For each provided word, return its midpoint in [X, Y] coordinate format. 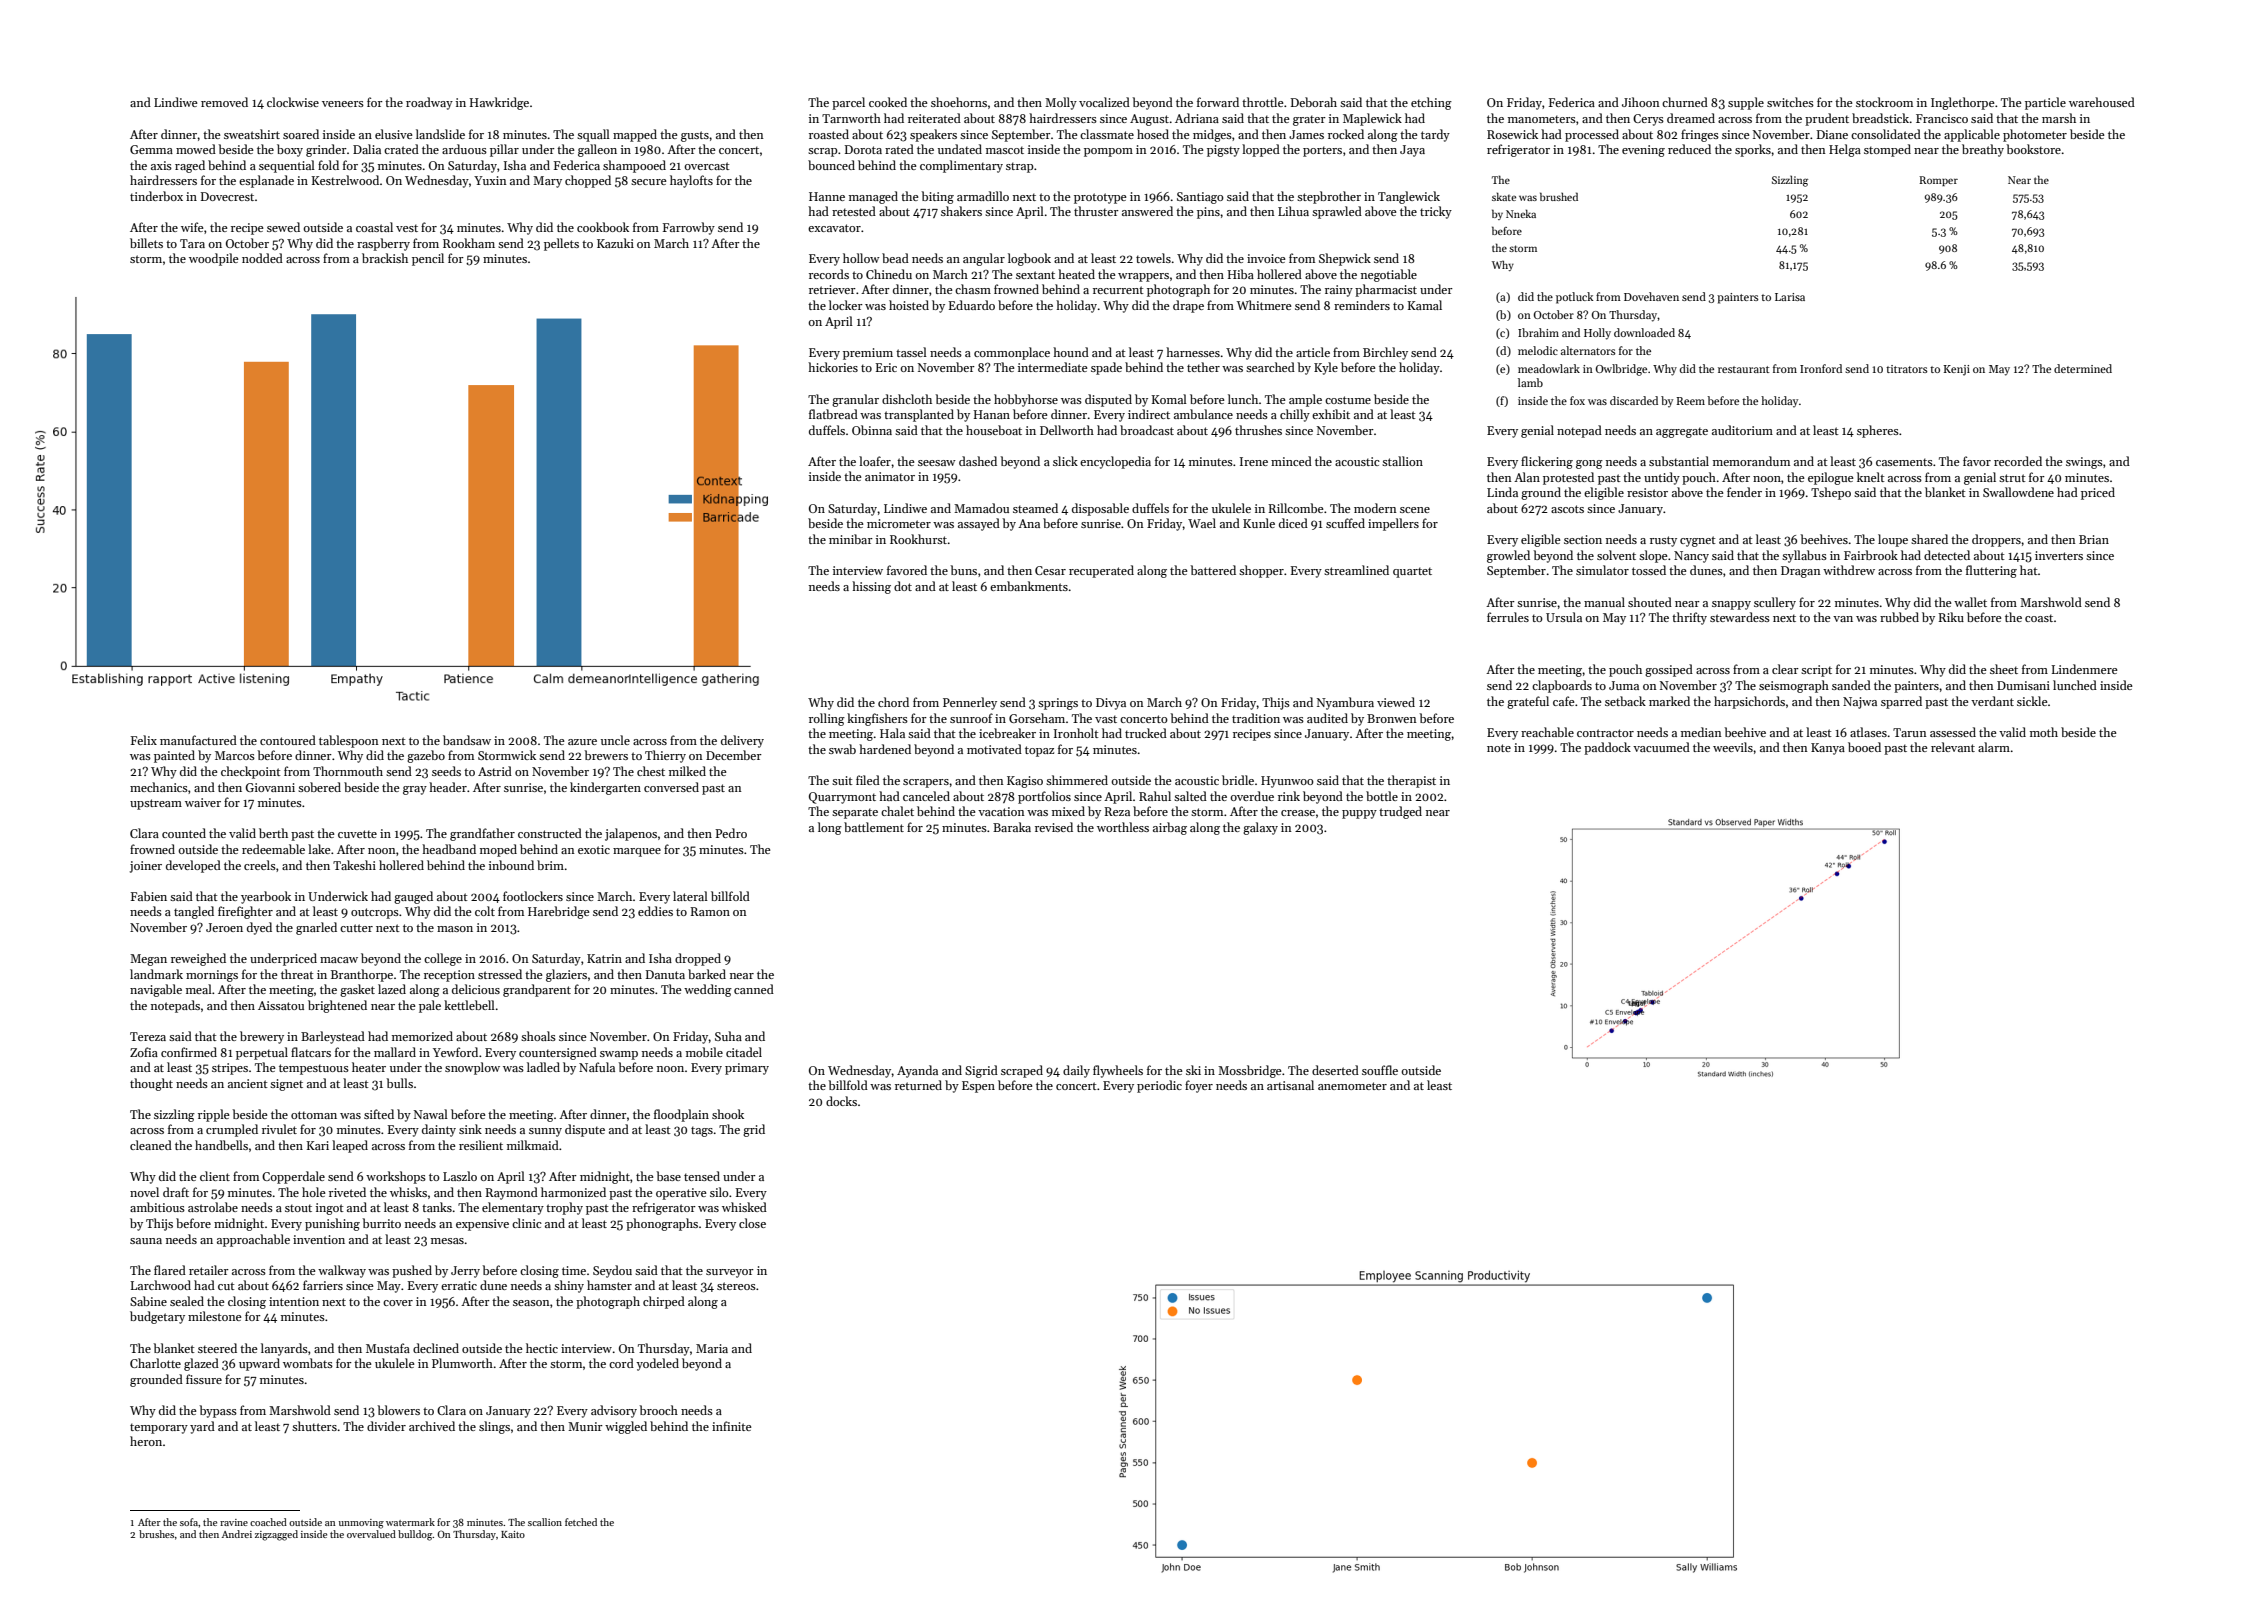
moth [2044, 732]
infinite [732, 1426]
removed [224, 102]
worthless [1123, 827]
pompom [1108, 152]
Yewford [455, 1052]
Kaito [513, 1534]
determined [2083, 368]
